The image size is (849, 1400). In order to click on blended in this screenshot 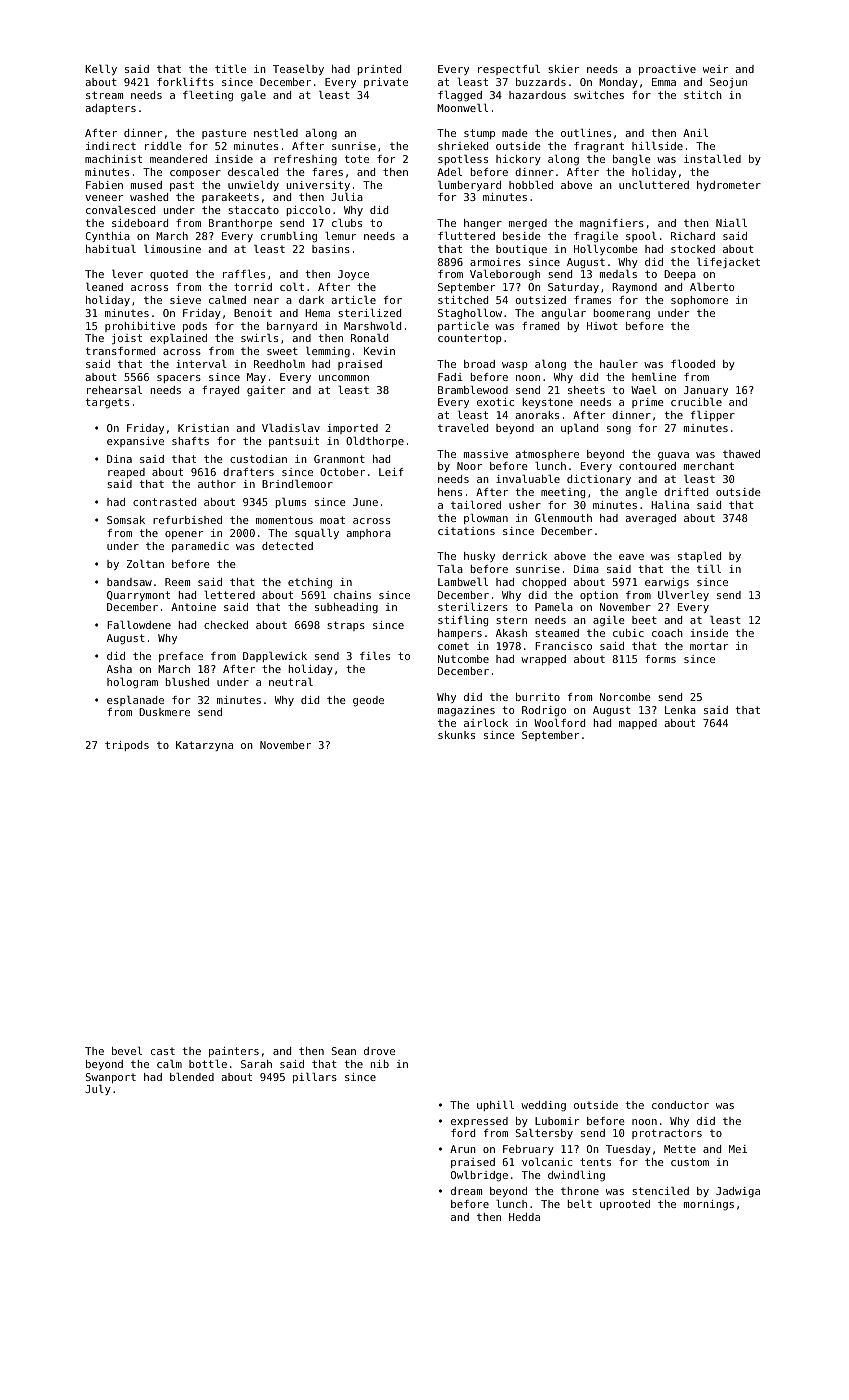, I will do `click(192, 1077)`.
